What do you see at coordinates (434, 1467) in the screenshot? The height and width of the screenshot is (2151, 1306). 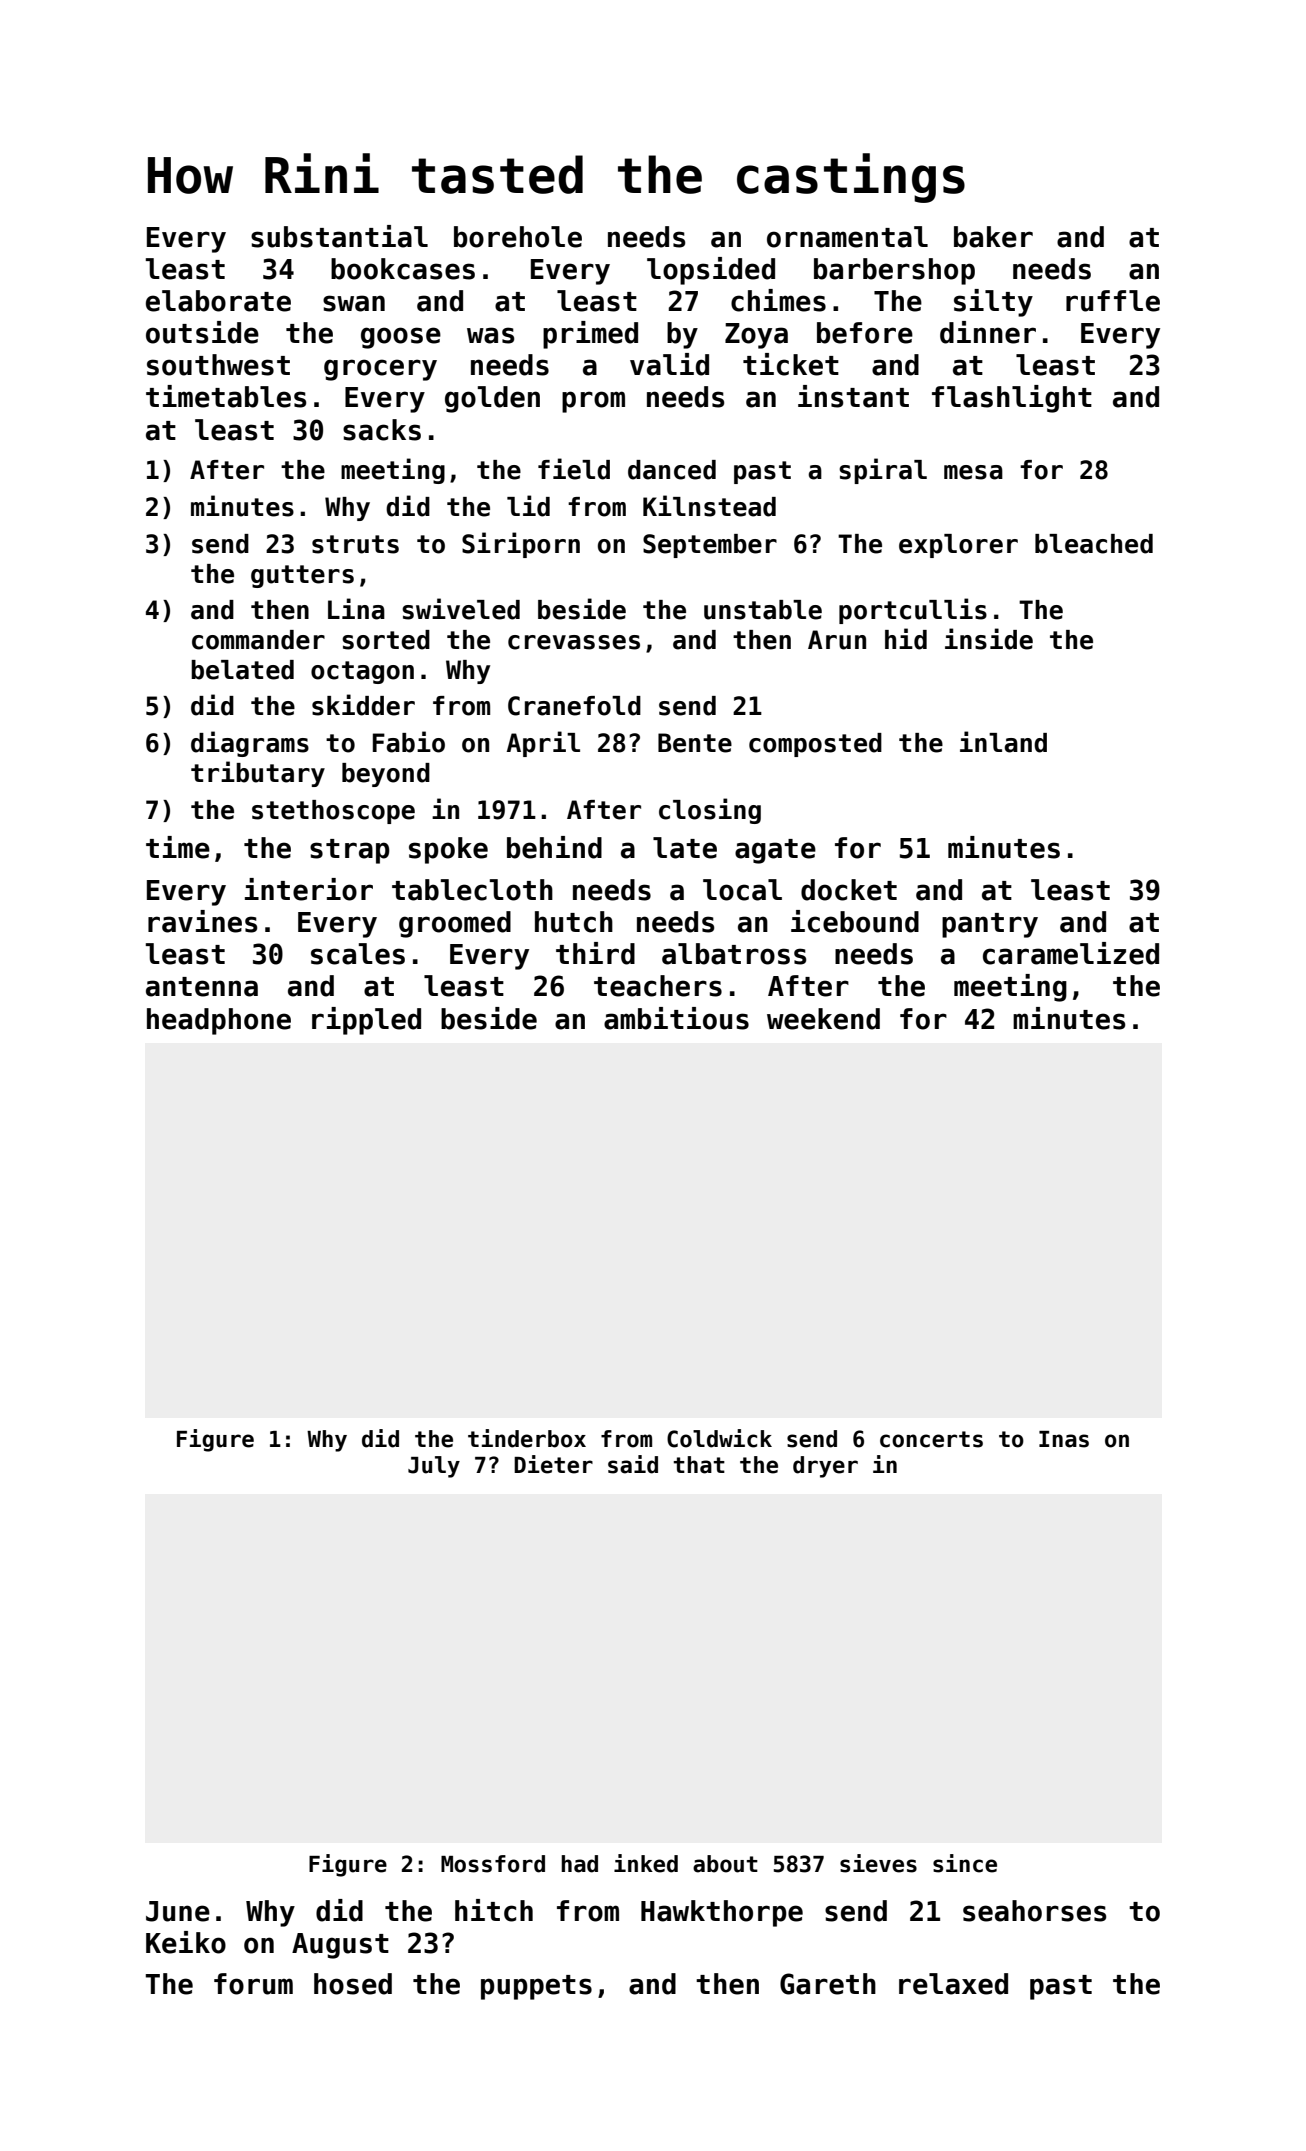 I see `July` at bounding box center [434, 1467].
